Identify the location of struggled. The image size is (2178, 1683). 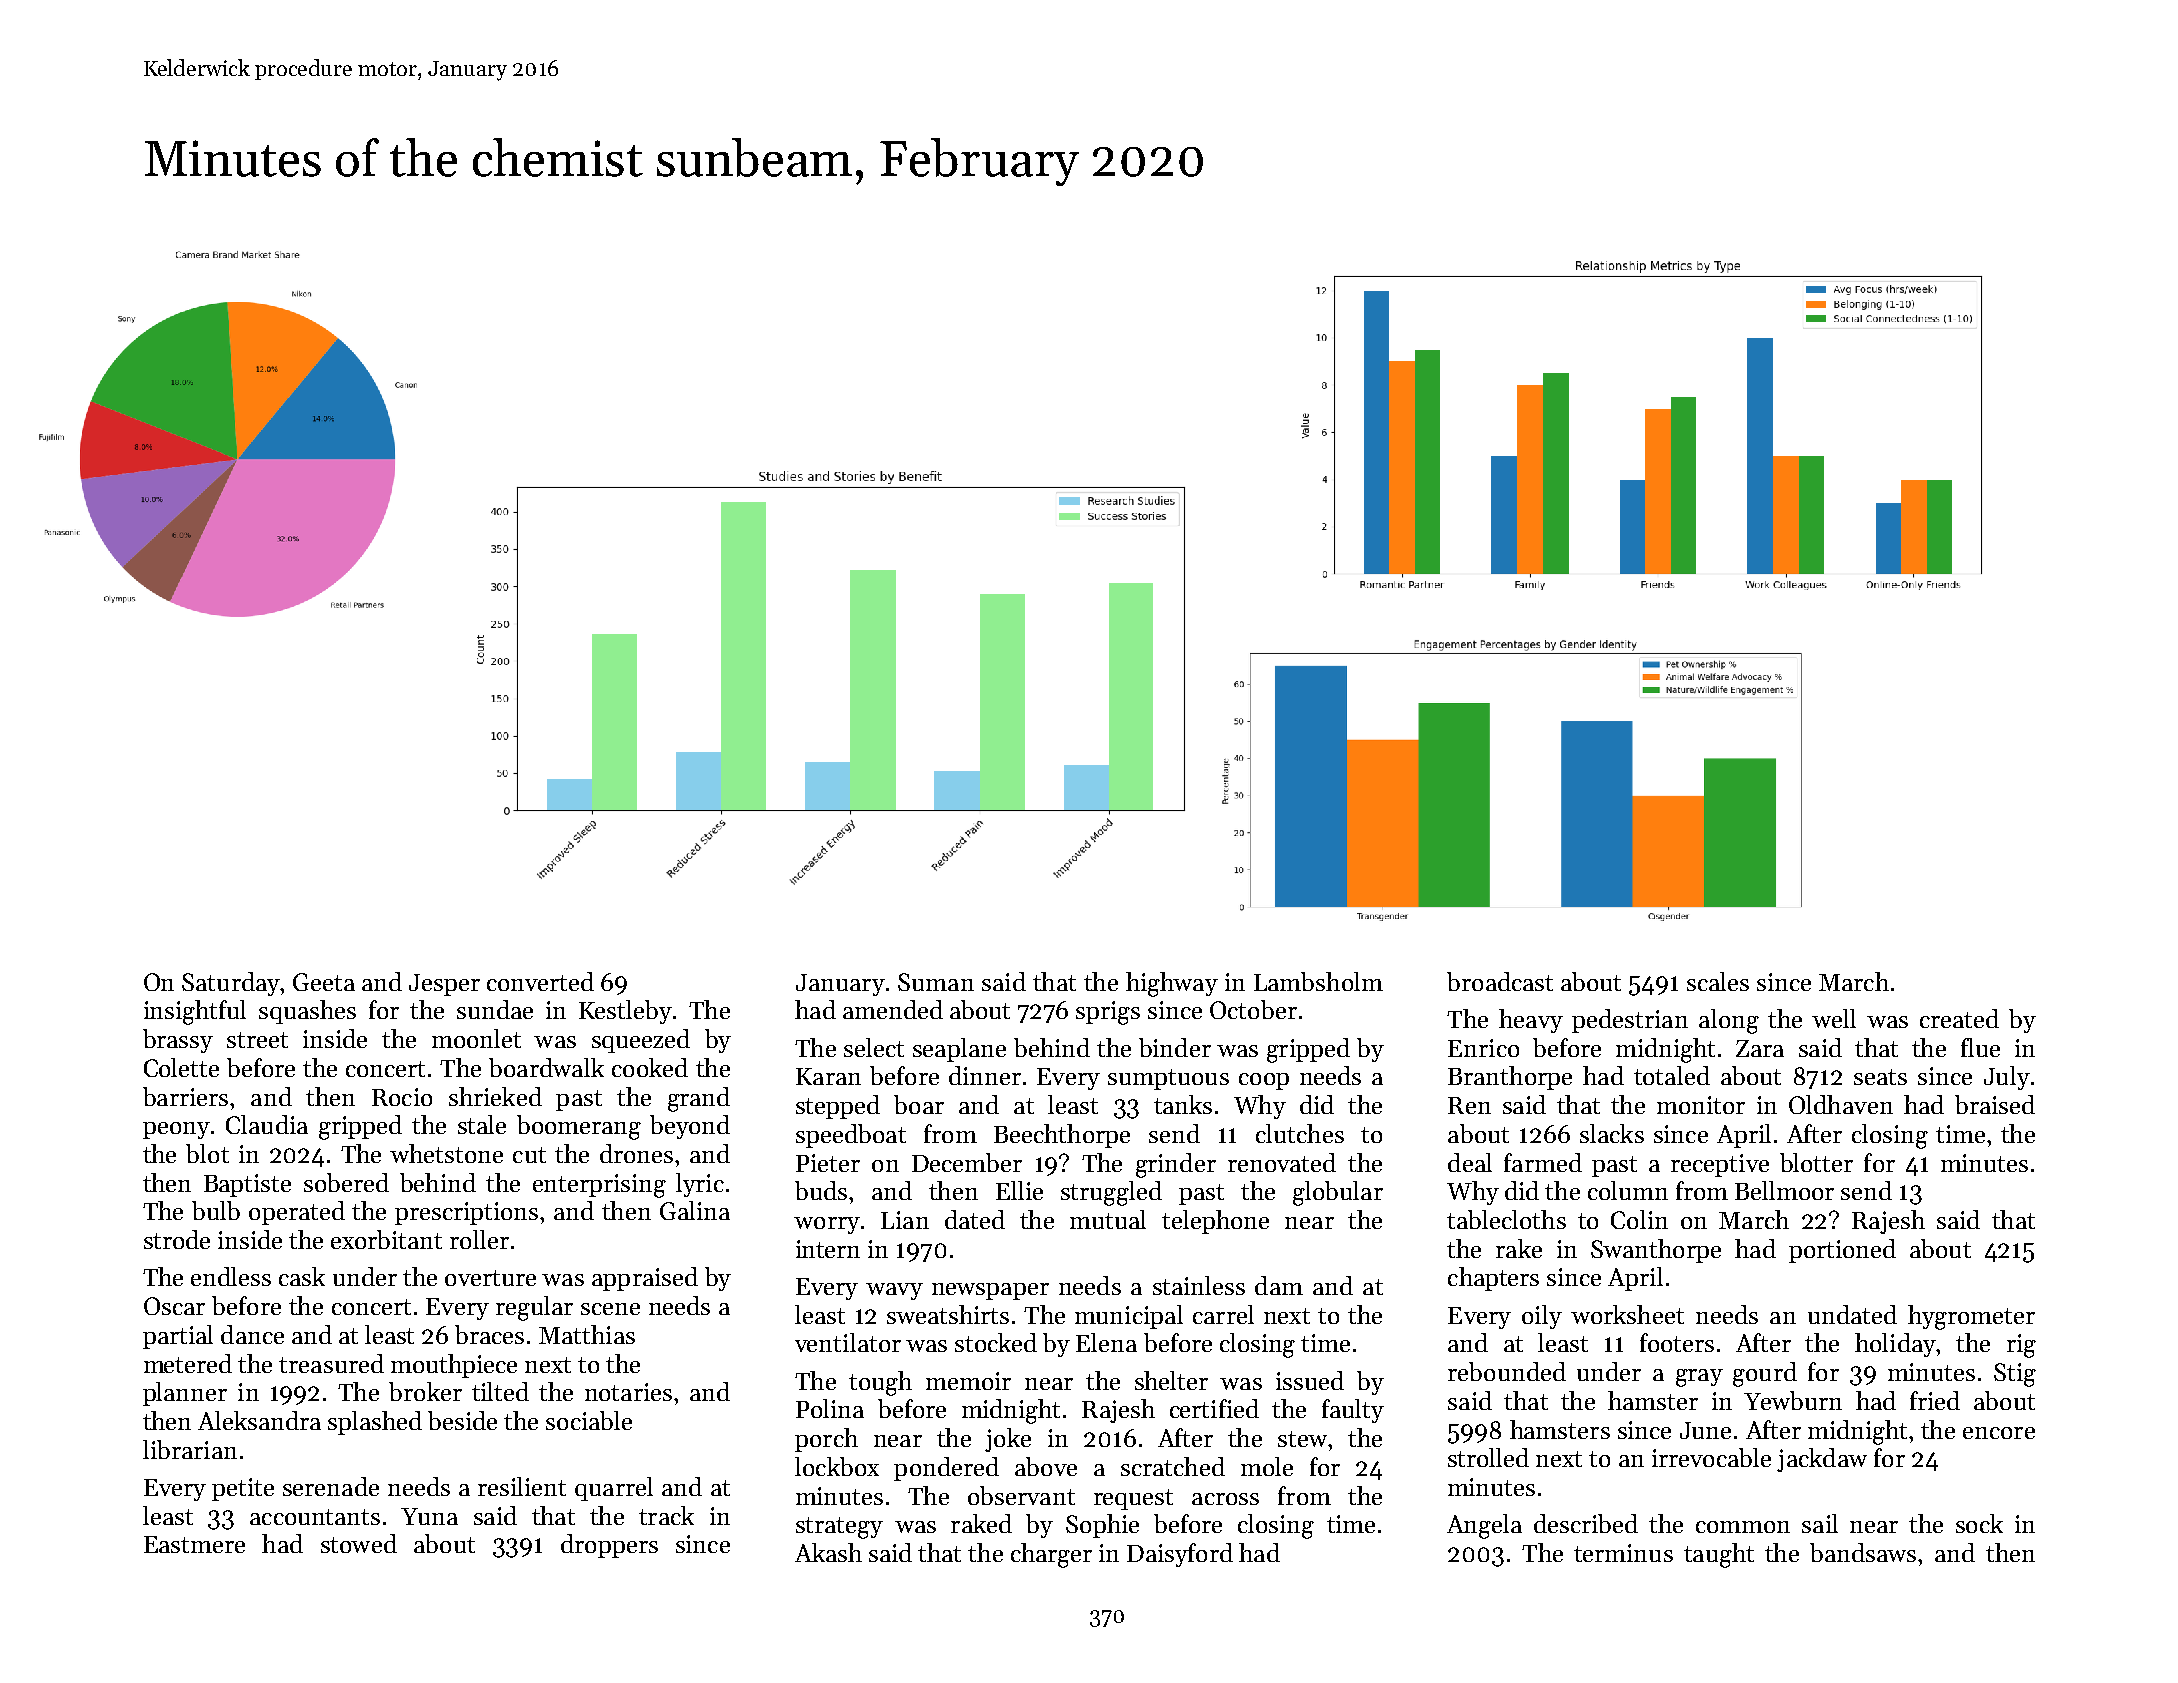
(1111, 1193).
